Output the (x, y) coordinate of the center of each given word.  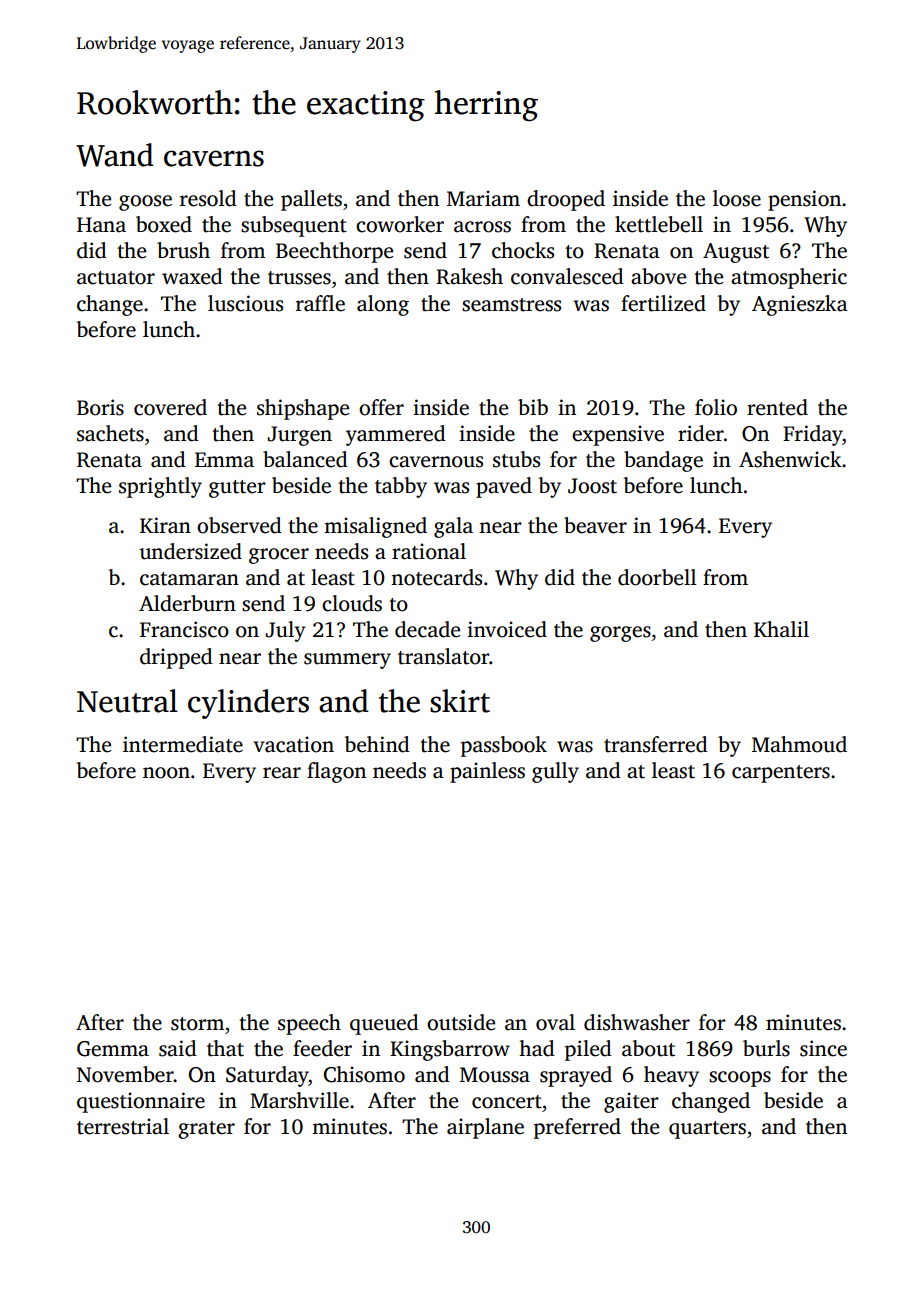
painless (487, 772)
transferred (656, 744)
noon (166, 773)
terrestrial (123, 1126)
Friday (813, 435)
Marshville (299, 1100)
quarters (707, 1130)
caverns (214, 158)
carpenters (781, 774)
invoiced (507, 629)
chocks (523, 250)
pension (804, 200)
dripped (176, 658)
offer (381, 407)
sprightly (160, 487)
